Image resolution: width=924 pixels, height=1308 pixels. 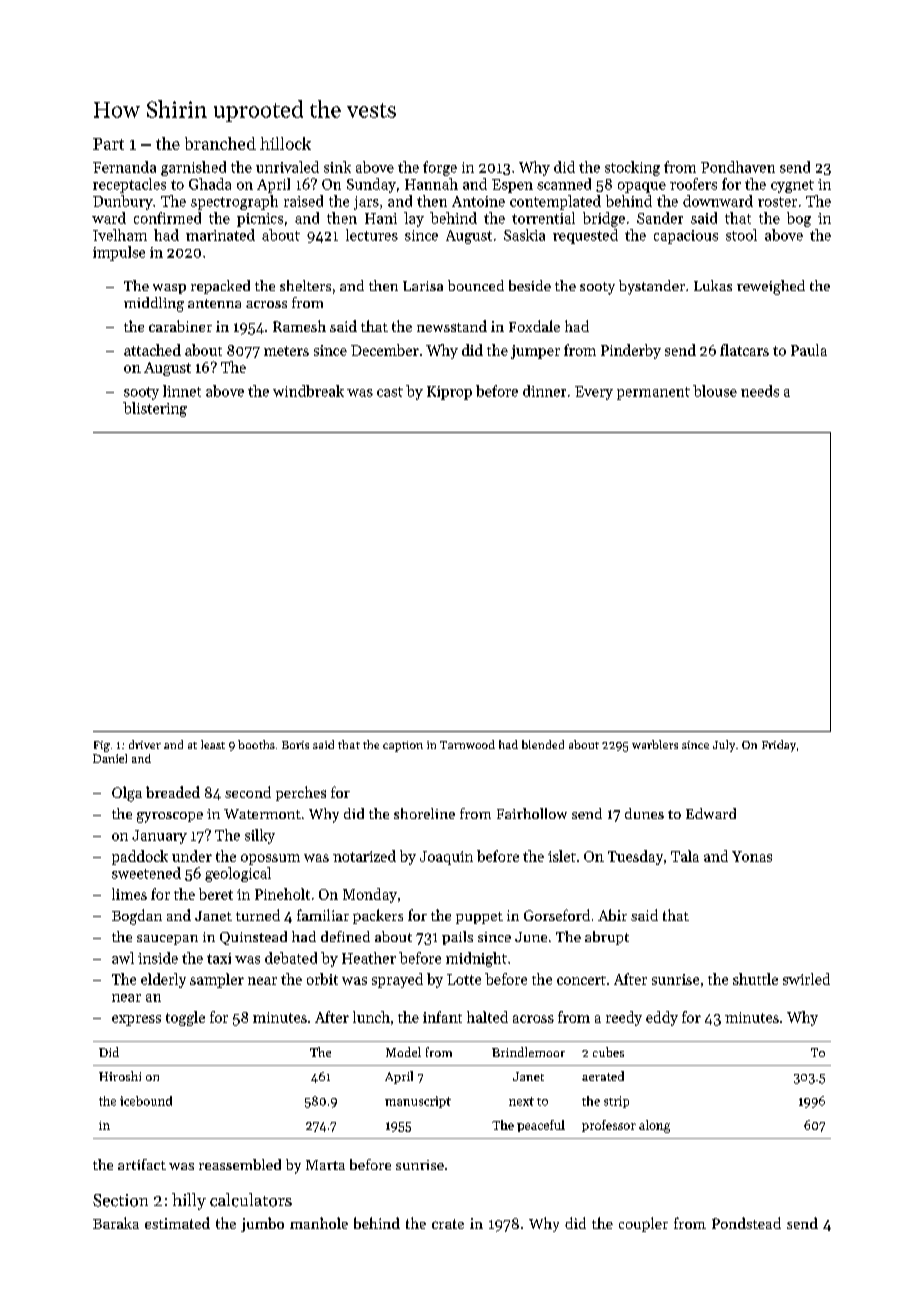 What do you see at coordinates (155, 409) in the screenshot?
I see `blistering` at bounding box center [155, 409].
